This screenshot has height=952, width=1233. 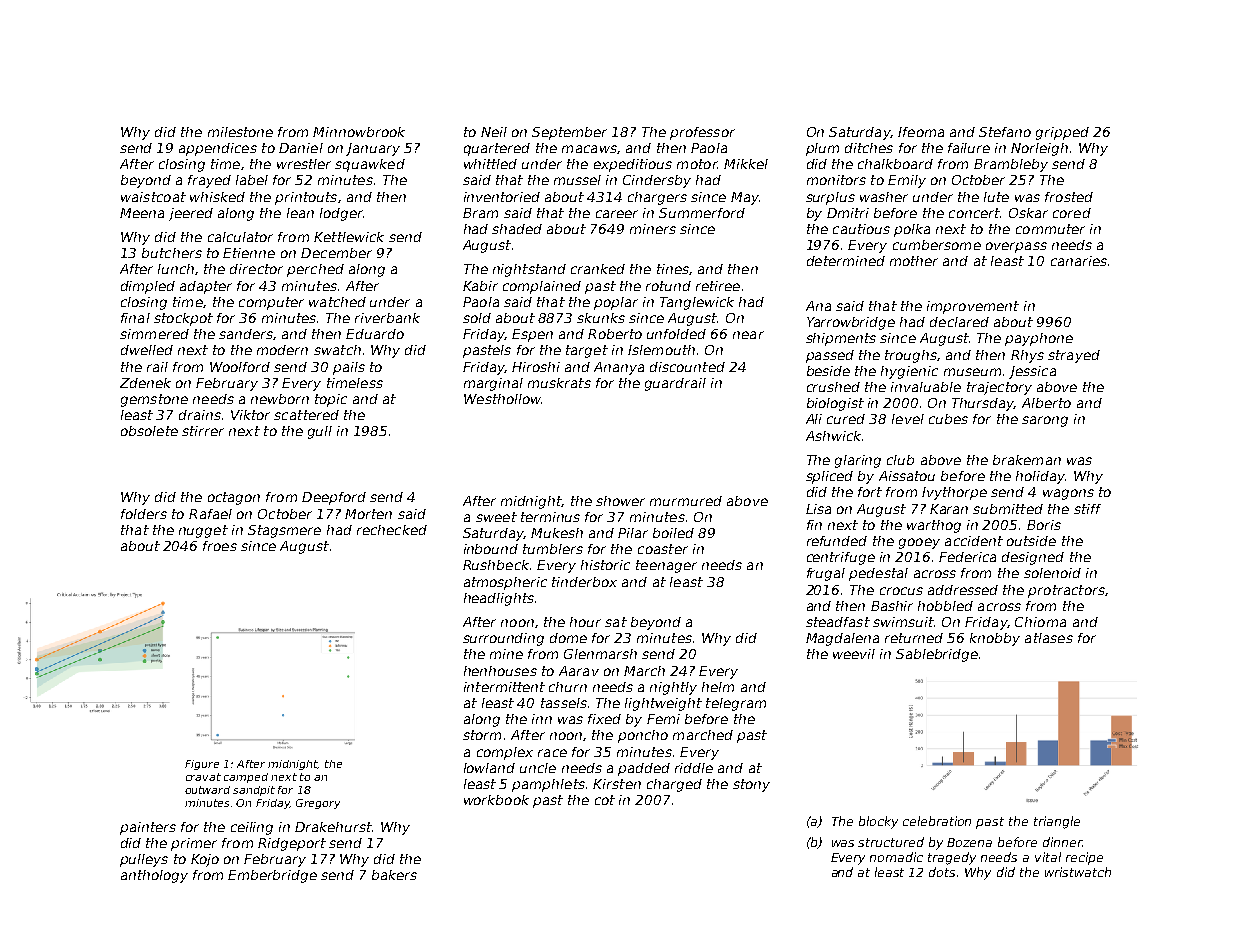 I want to click on atlases, so click(x=1049, y=638).
